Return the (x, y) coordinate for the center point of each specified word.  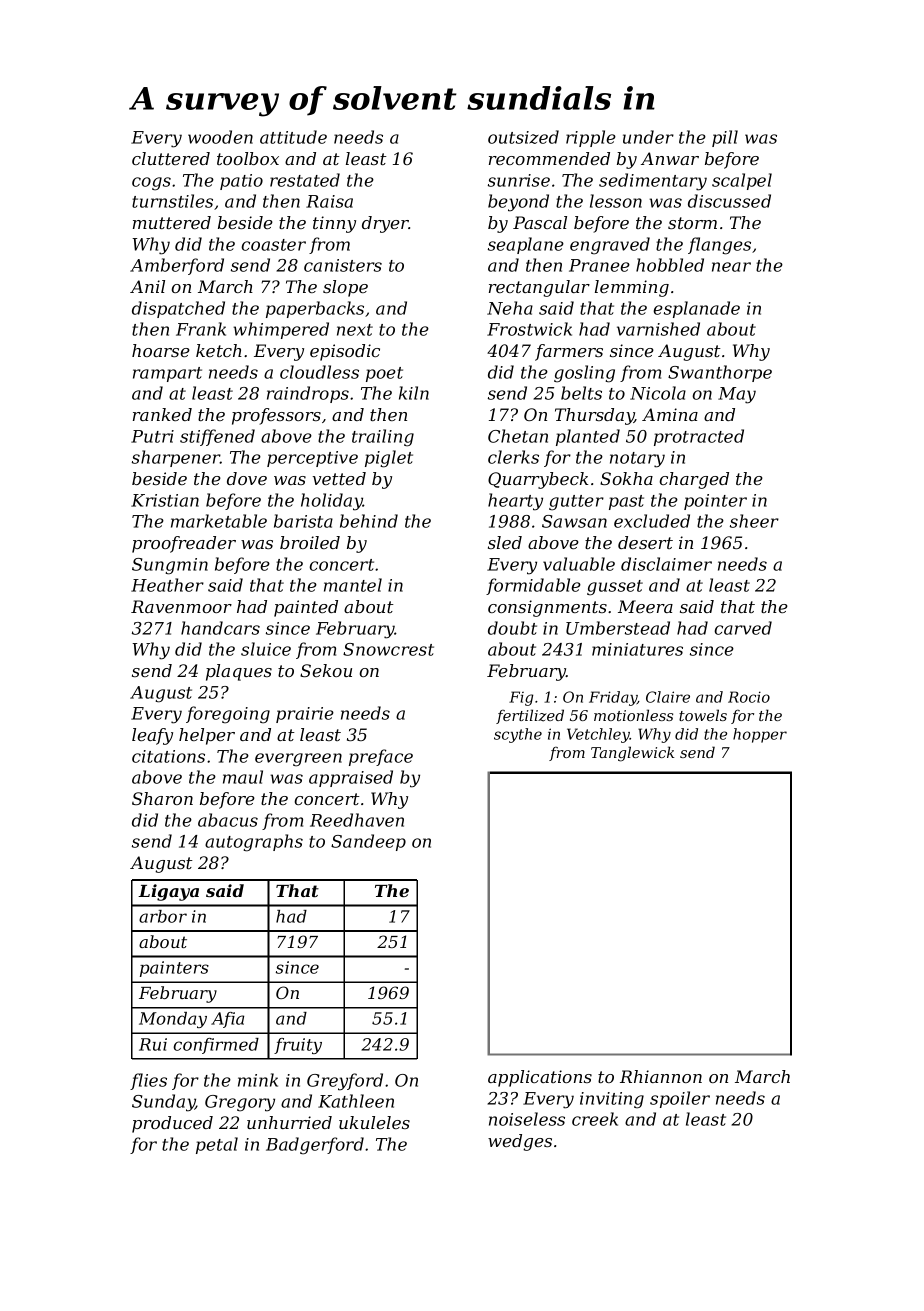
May (737, 395)
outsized (523, 137)
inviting (612, 1100)
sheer (754, 521)
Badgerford (315, 1146)
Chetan (518, 436)
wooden (220, 137)
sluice (266, 649)
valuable (579, 564)
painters (174, 969)
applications (540, 1078)
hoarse (161, 350)
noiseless (527, 1119)
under (648, 137)
